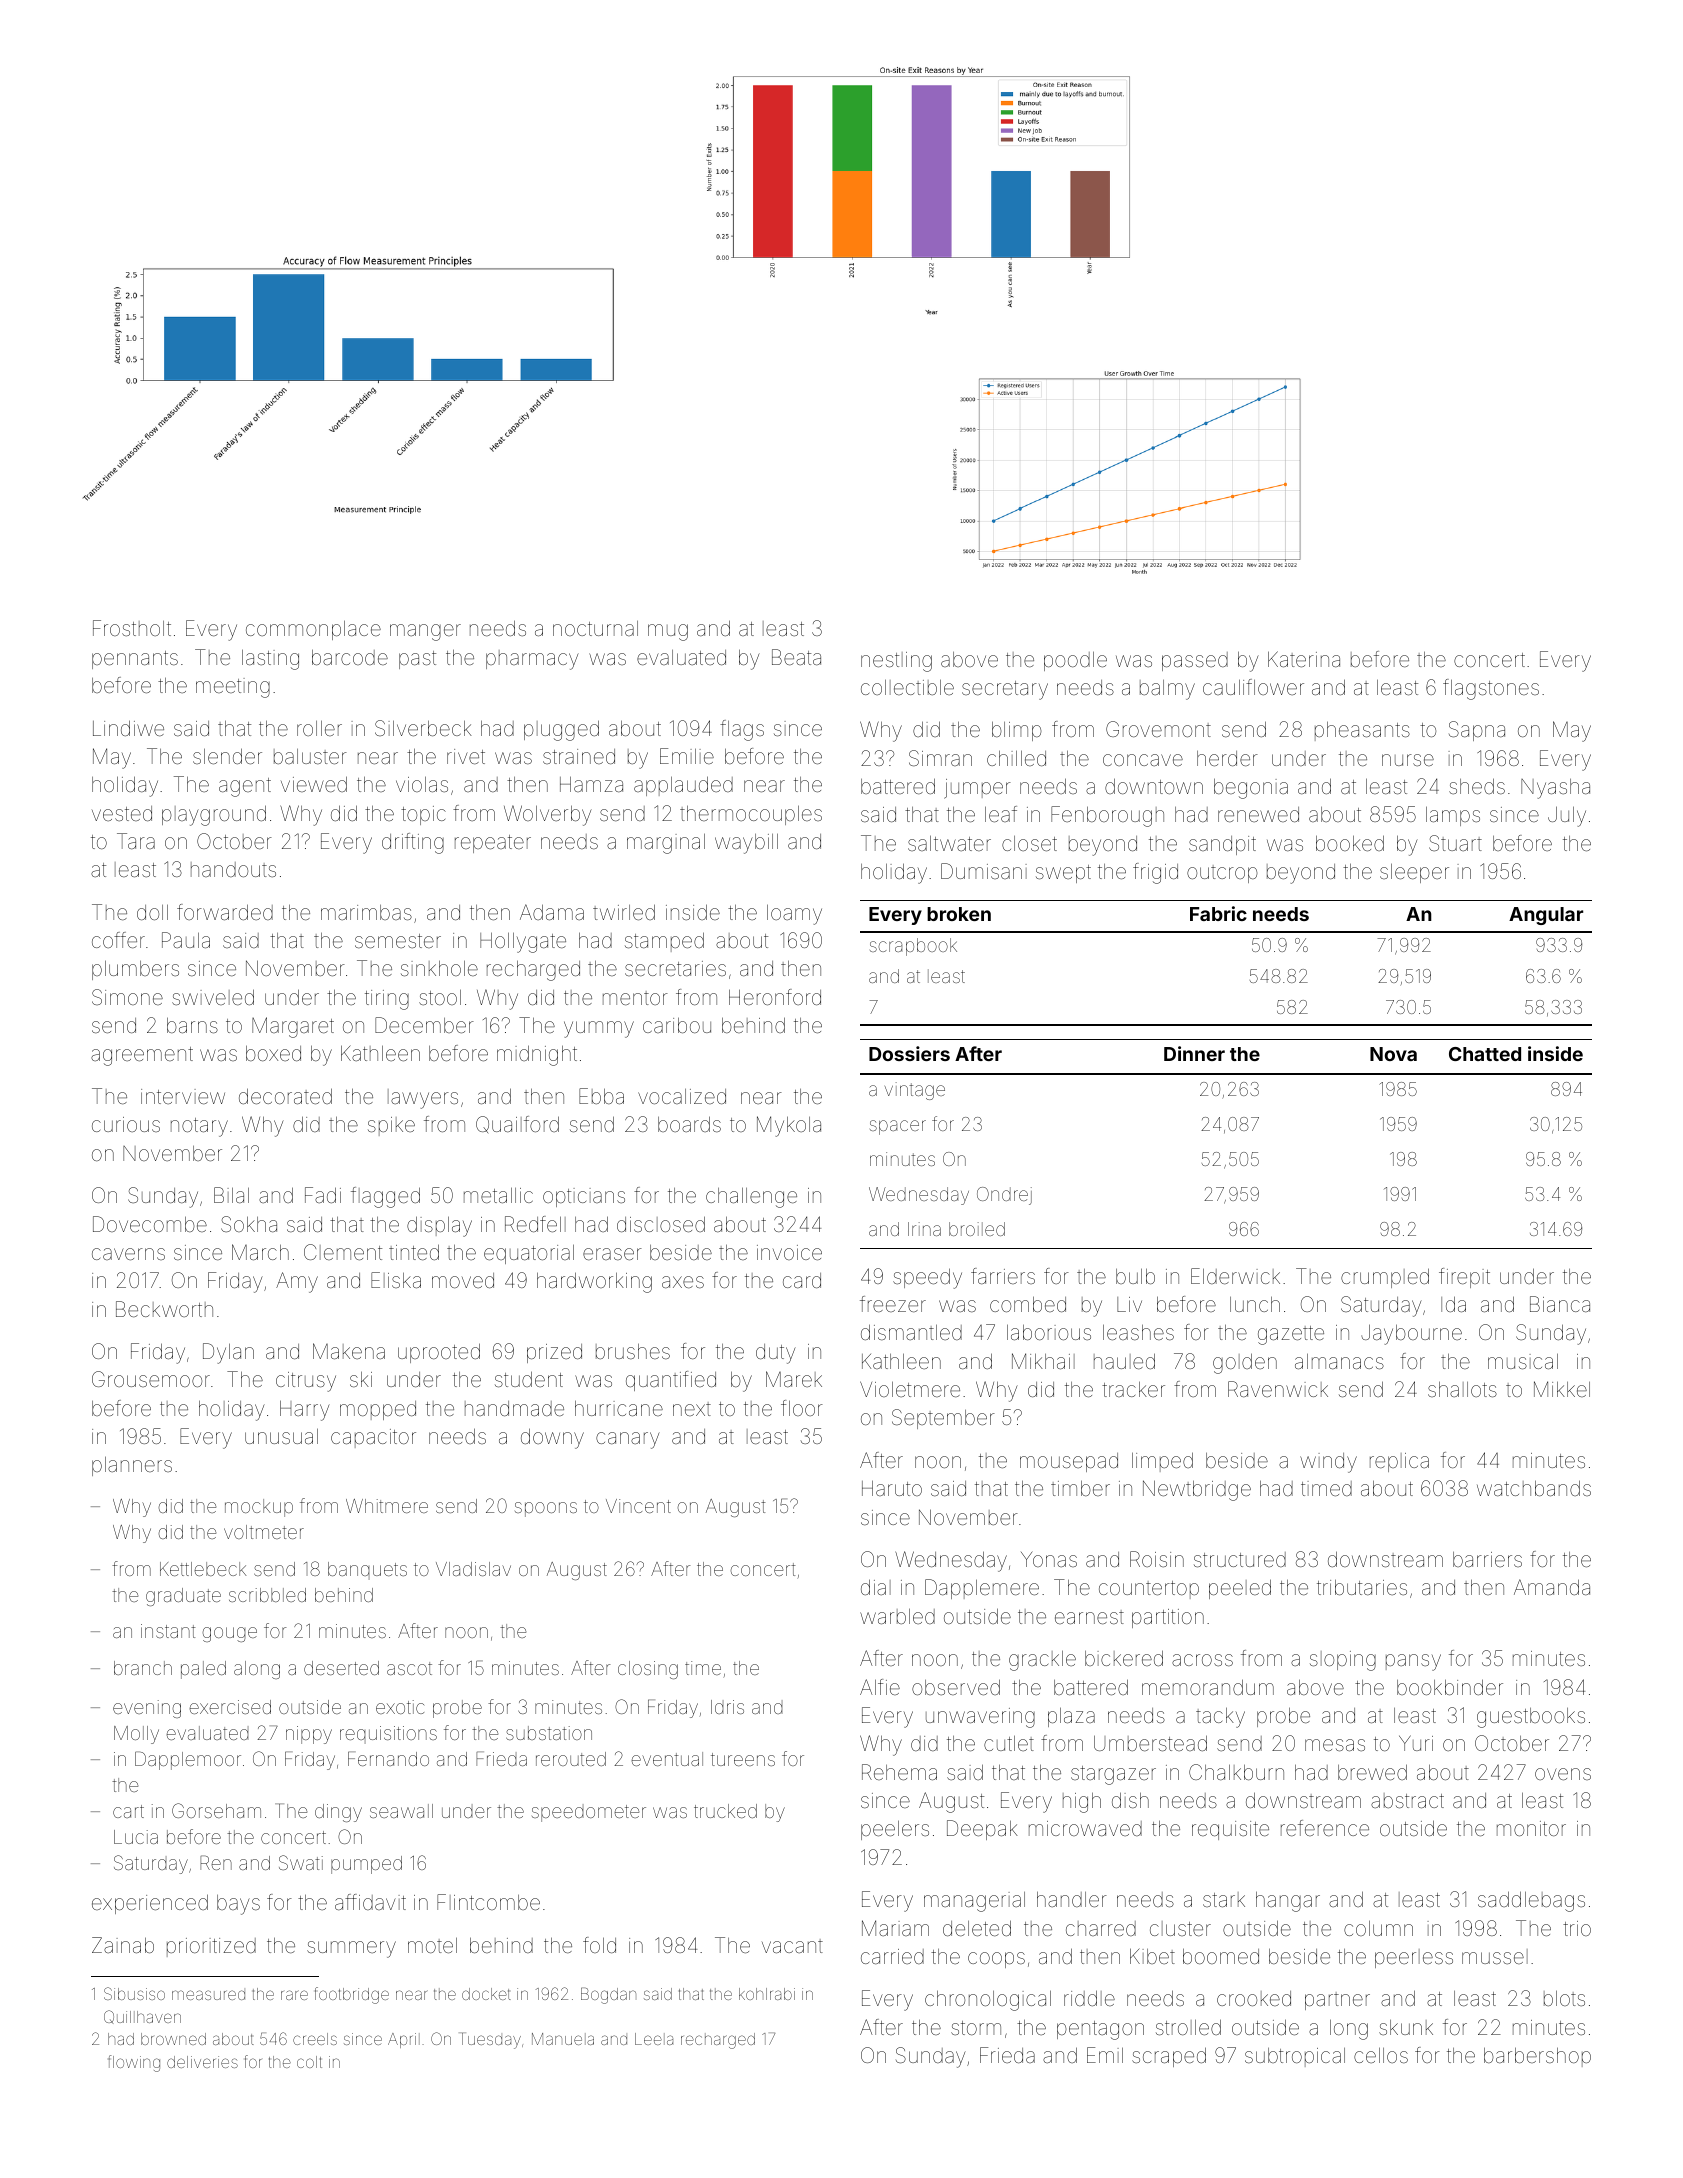 Image resolution: width=1683 pixels, height=2178 pixels. Describe the element at coordinates (1393, 1054) in the screenshot. I see `Nova` at that location.
